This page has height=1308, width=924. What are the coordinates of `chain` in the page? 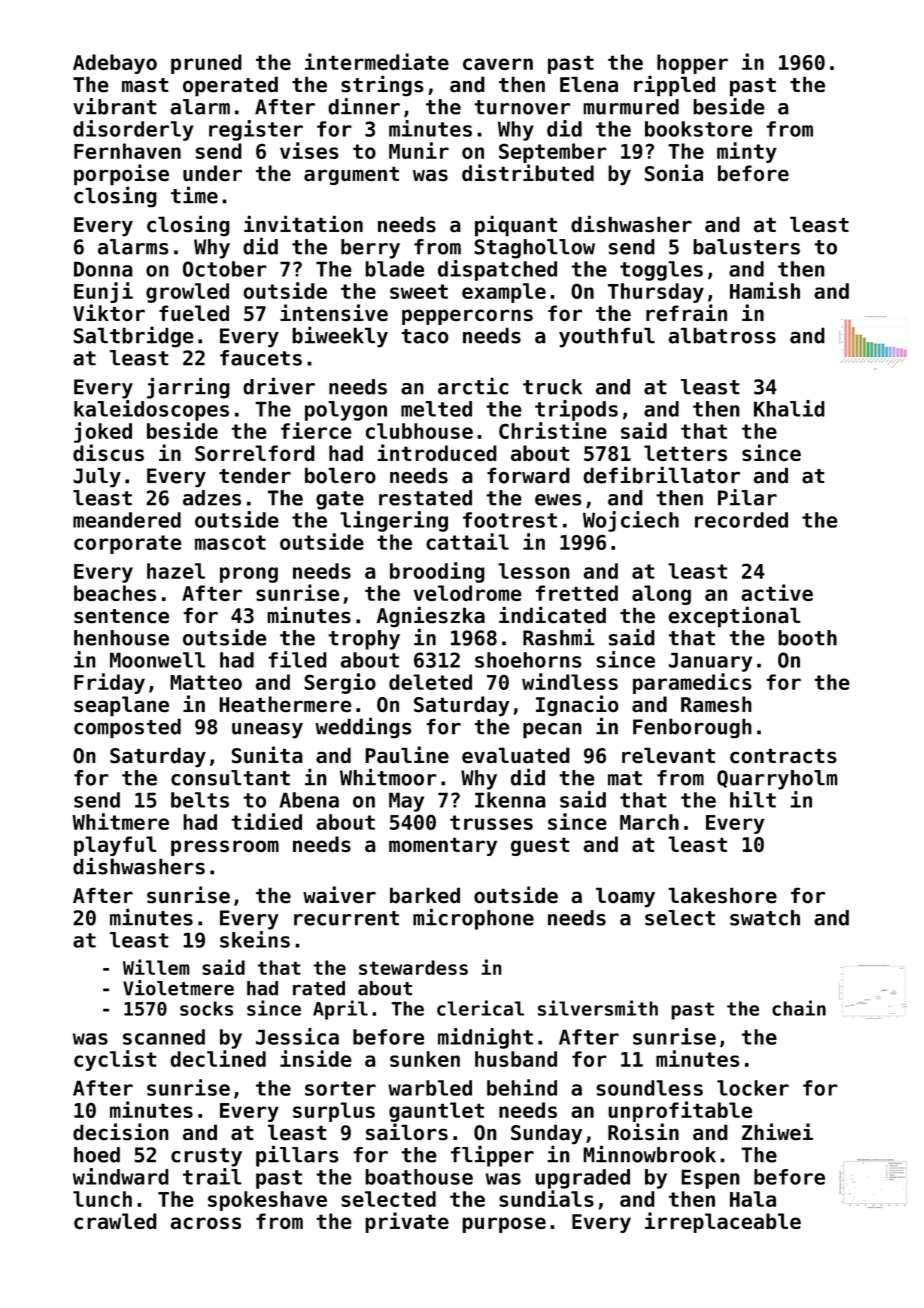 It's located at (799, 1008).
